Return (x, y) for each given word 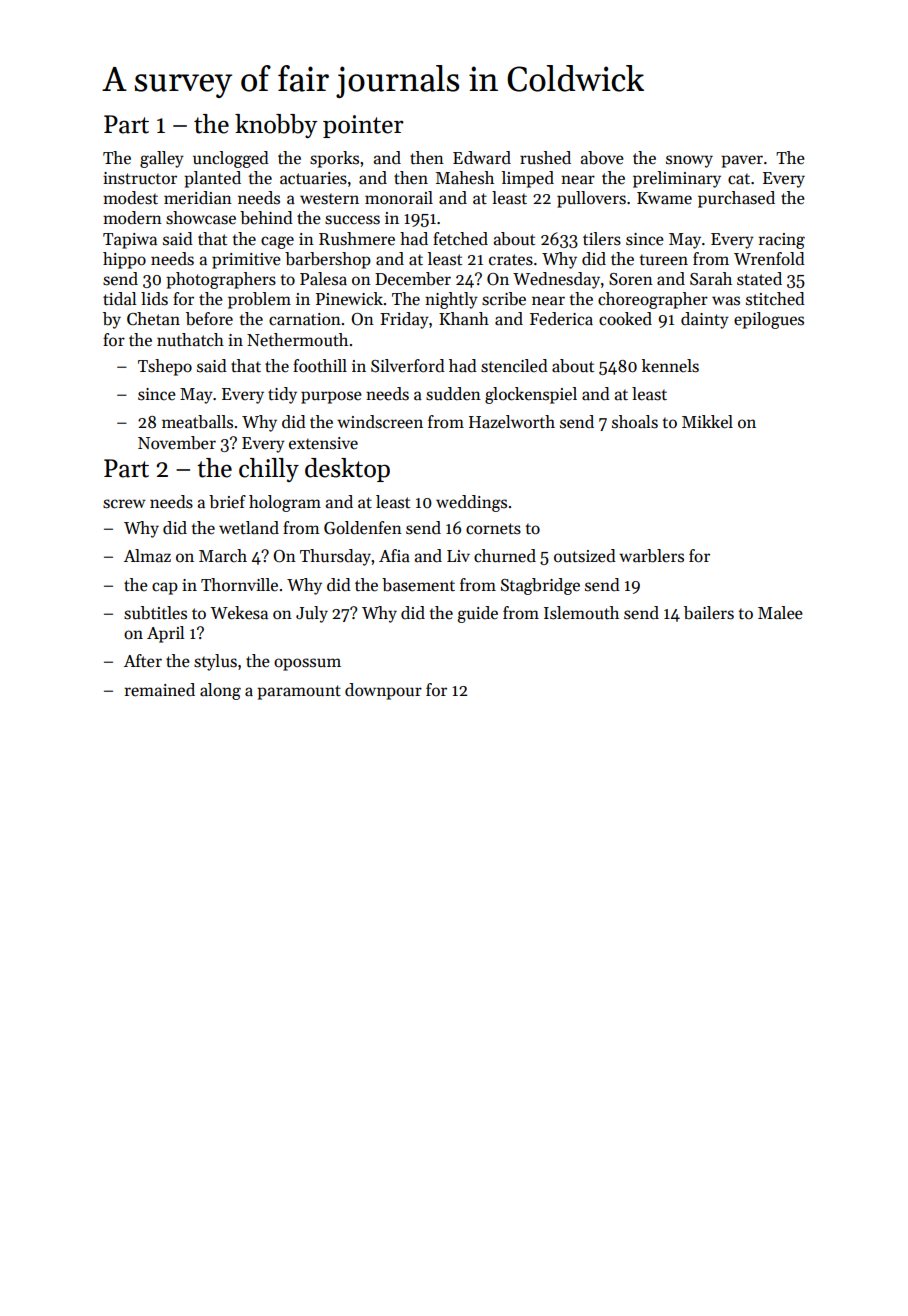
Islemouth (581, 613)
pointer (363, 126)
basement (418, 585)
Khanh (464, 319)
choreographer (653, 300)
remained (159, 690)
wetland (249, 528)
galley (162, 159)
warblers (651, 556)
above (602, 158)
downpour (383, 691)
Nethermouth (297, 340)
